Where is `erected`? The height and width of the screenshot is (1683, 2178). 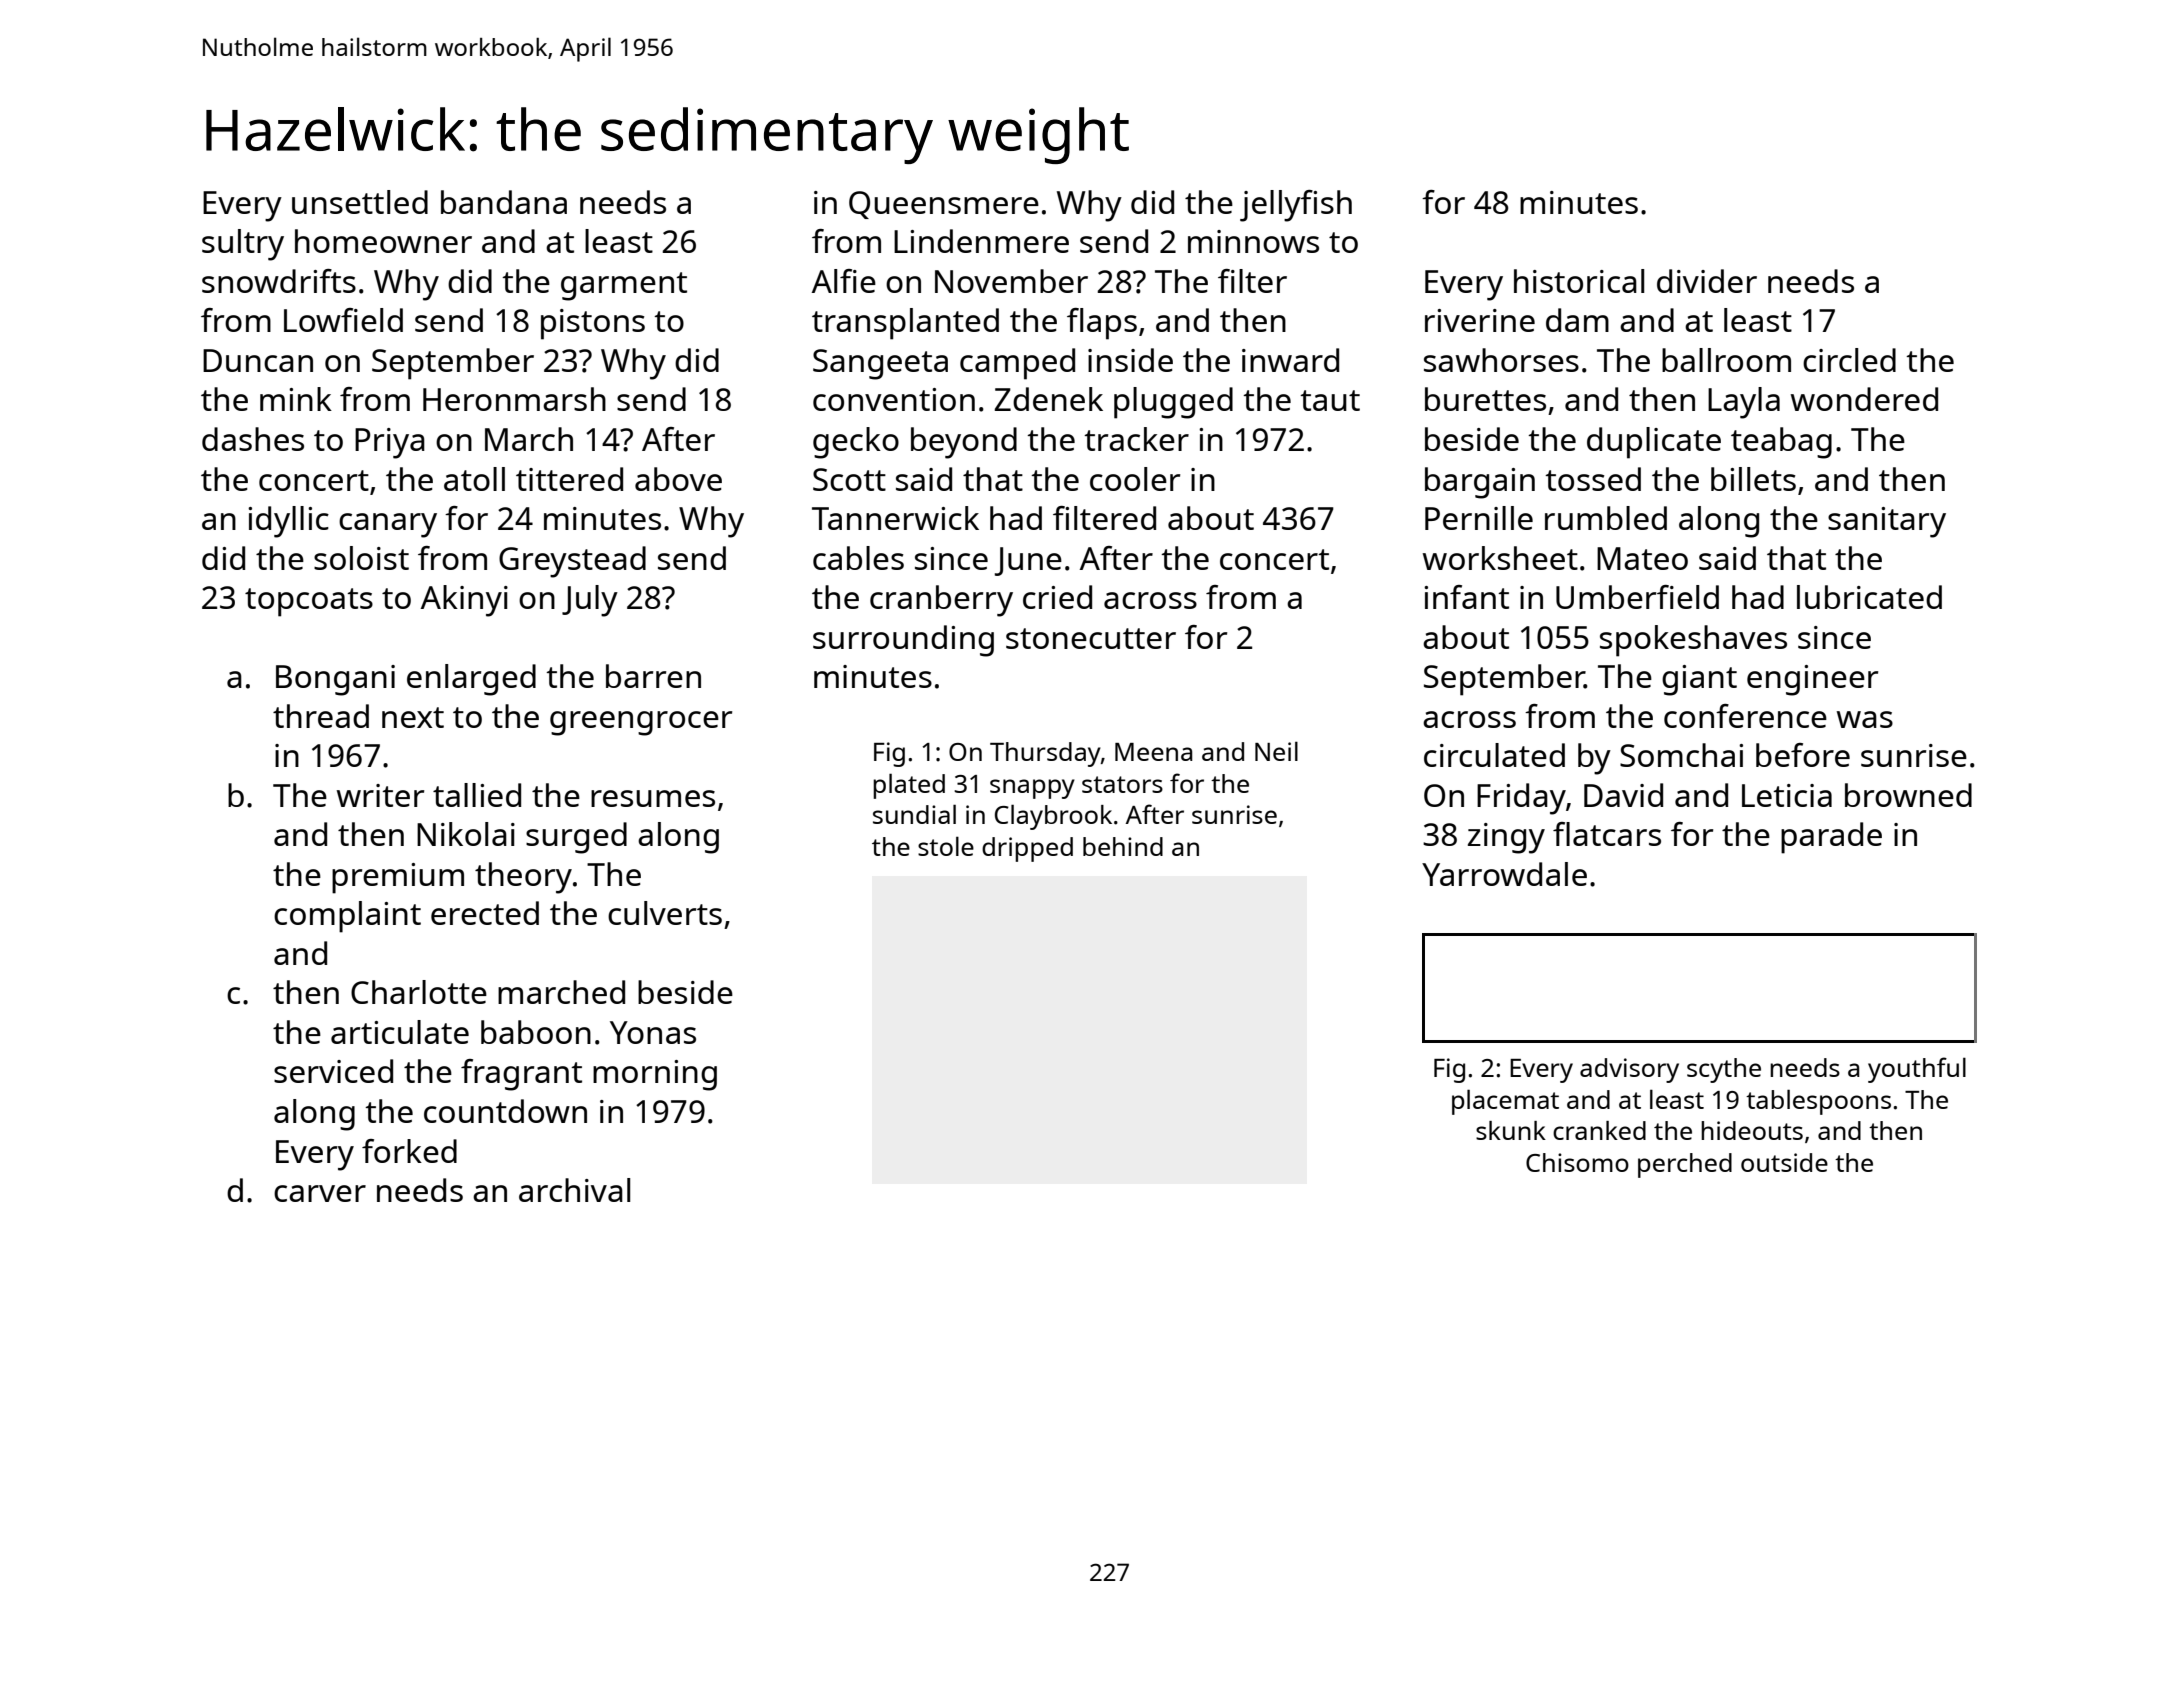 erected is located at coordinates (485, 913).
